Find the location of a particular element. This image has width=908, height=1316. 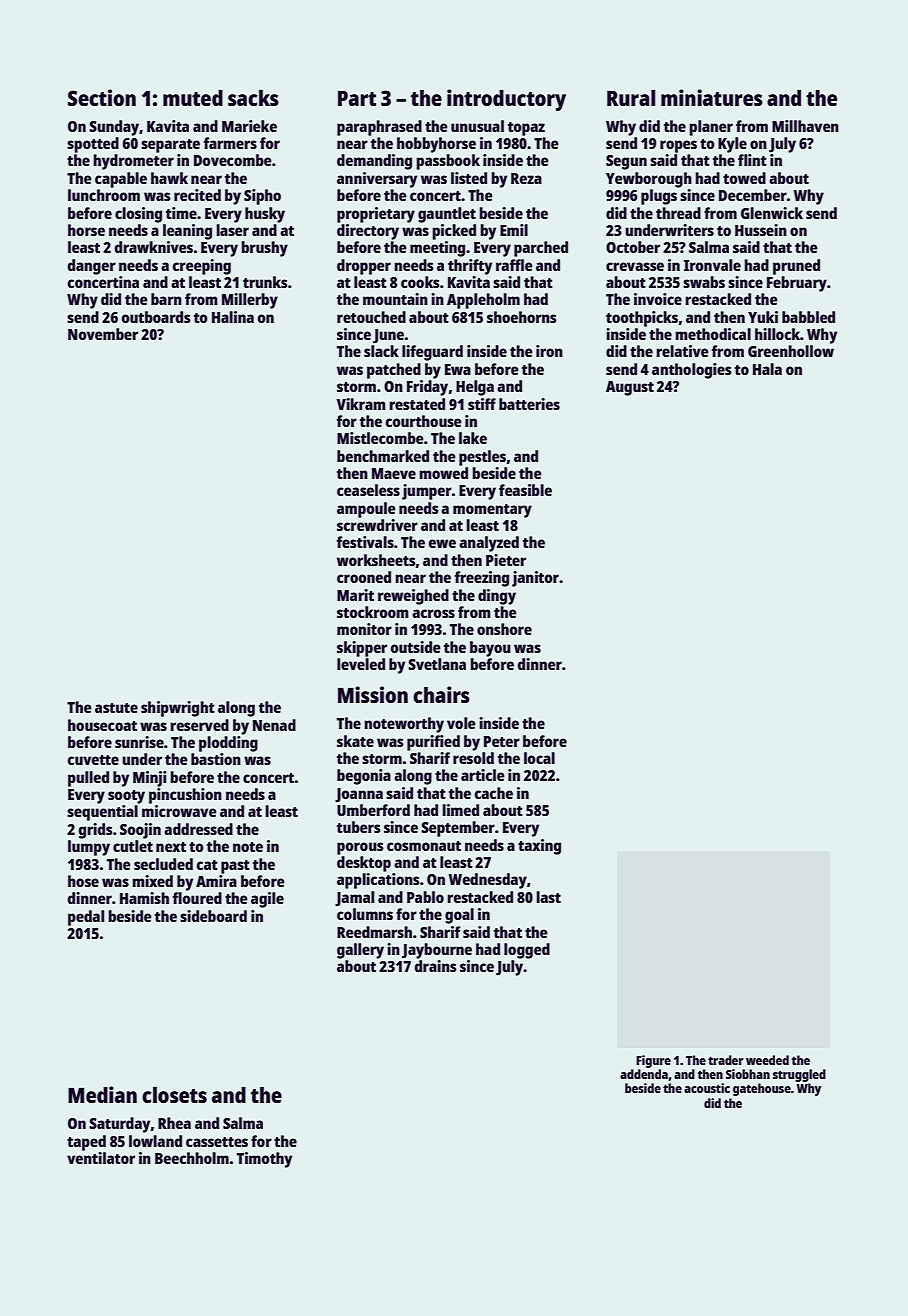

Hala is located at coordinates (767, 369).
